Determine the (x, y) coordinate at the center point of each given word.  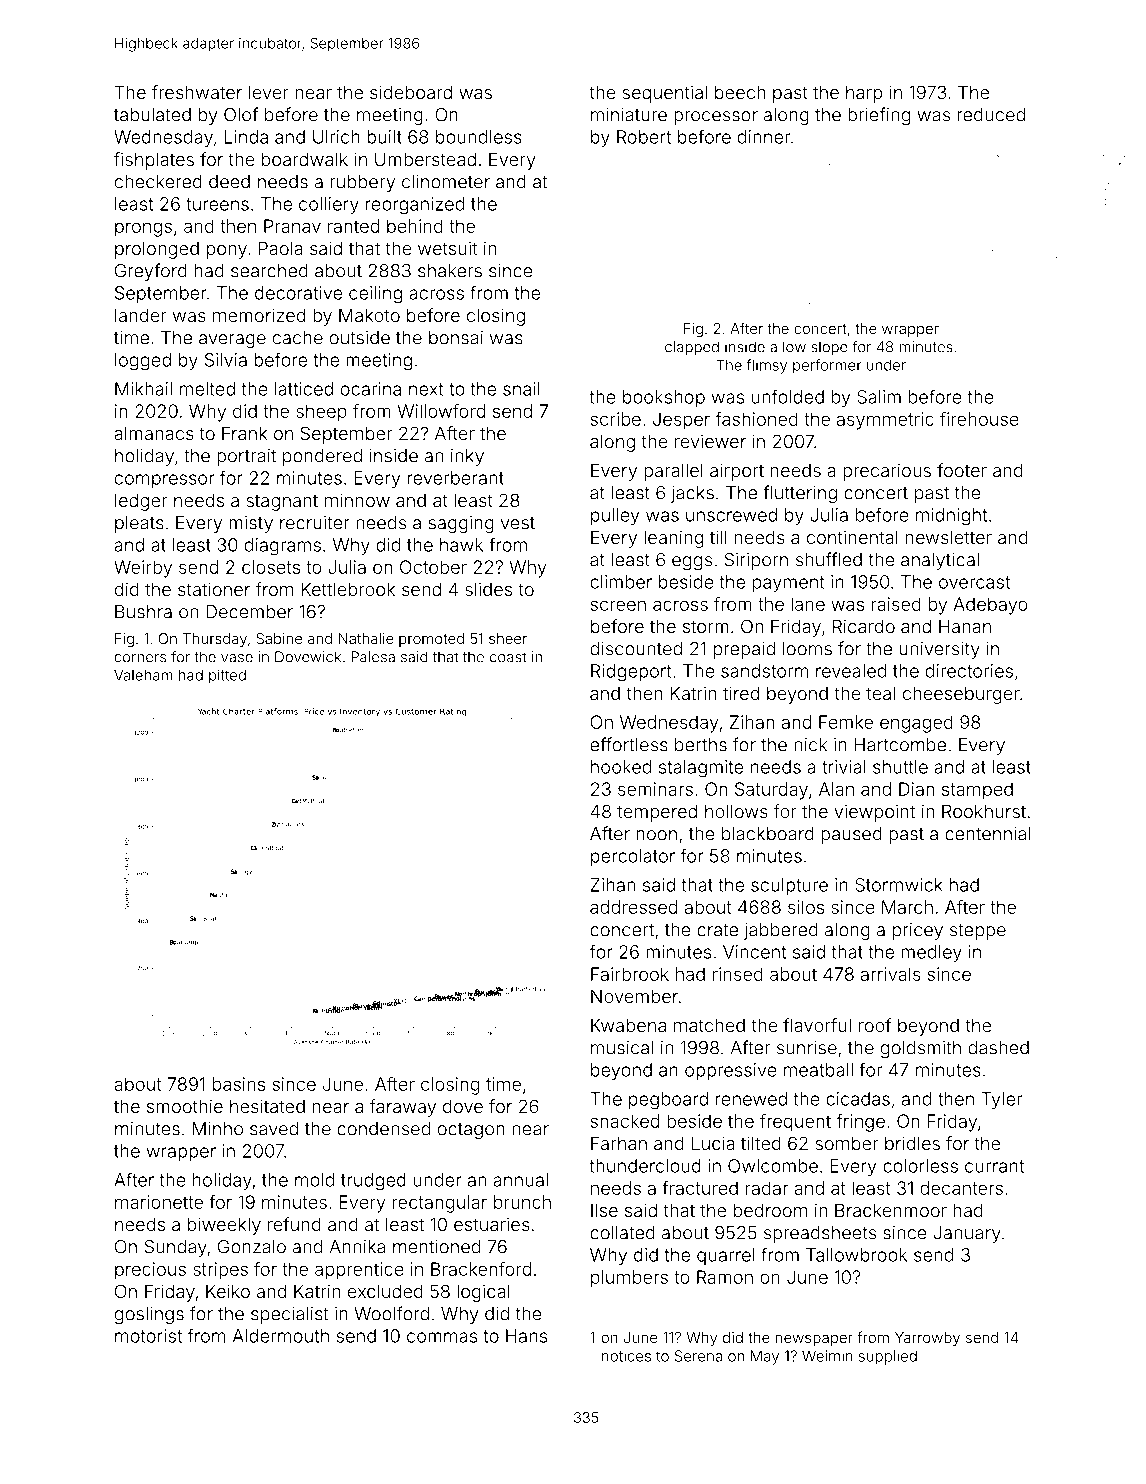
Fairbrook (630, 974)
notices (626, 1356)
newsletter (949, 537)
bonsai (456, 338)
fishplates (154, 161)
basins (239, 1084)
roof (875, 1025)
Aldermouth (281, 1336)
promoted (431, 640)
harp (864, 94)
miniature (629, 115)
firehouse (979, 419)
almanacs (154, 433)
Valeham (143, 675)
